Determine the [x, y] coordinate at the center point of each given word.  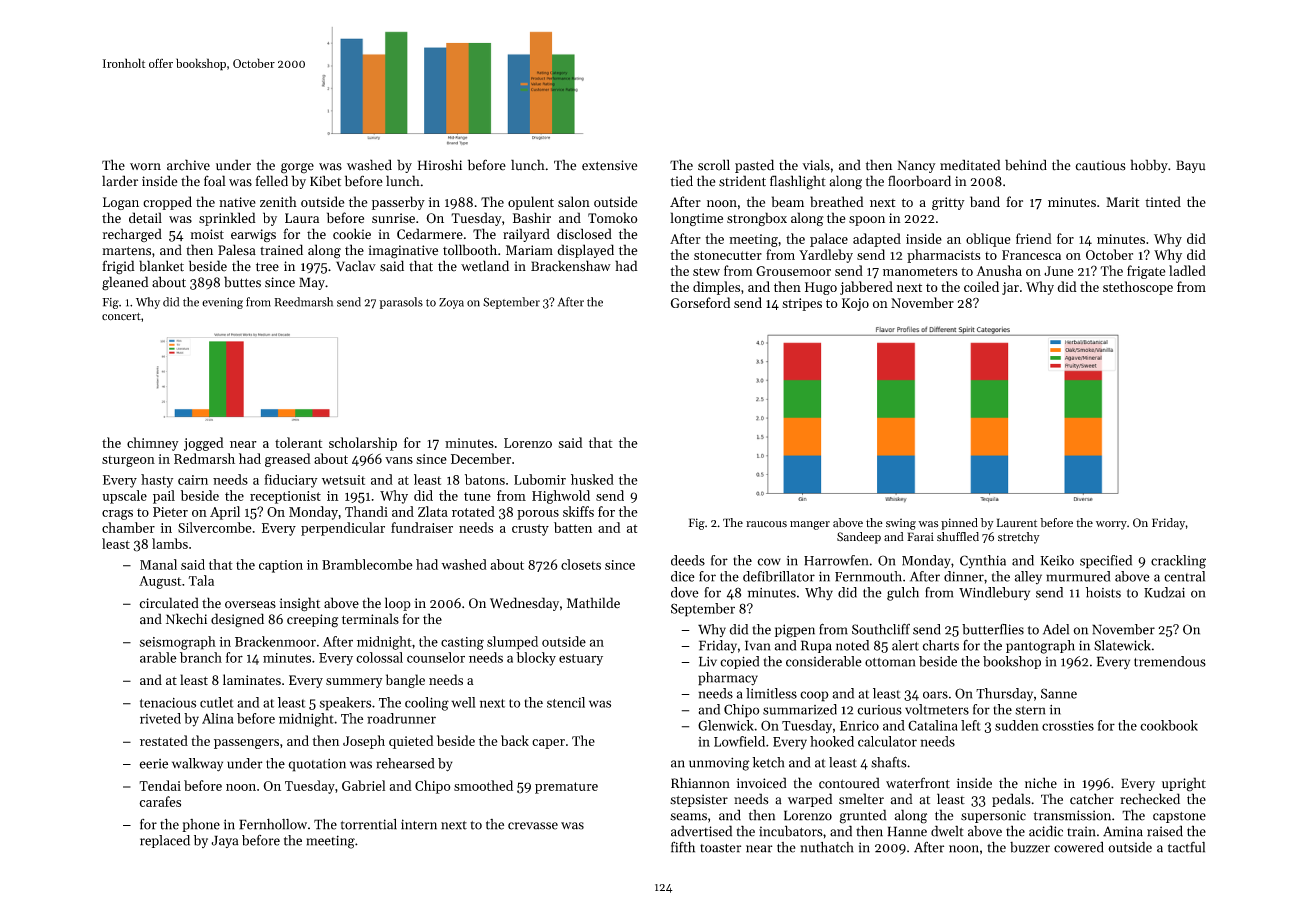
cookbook [1169, 725]
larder [120, 181]
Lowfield [739, 741]
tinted [1163, 201]
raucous [766, 524]
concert [121, 317]
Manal [158, 564]
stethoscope [1138, 288]
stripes [802, 304]
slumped [512, 643]
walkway [197, 765]
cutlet [217, 702]
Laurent [1017, 523]
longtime [696, 219]
